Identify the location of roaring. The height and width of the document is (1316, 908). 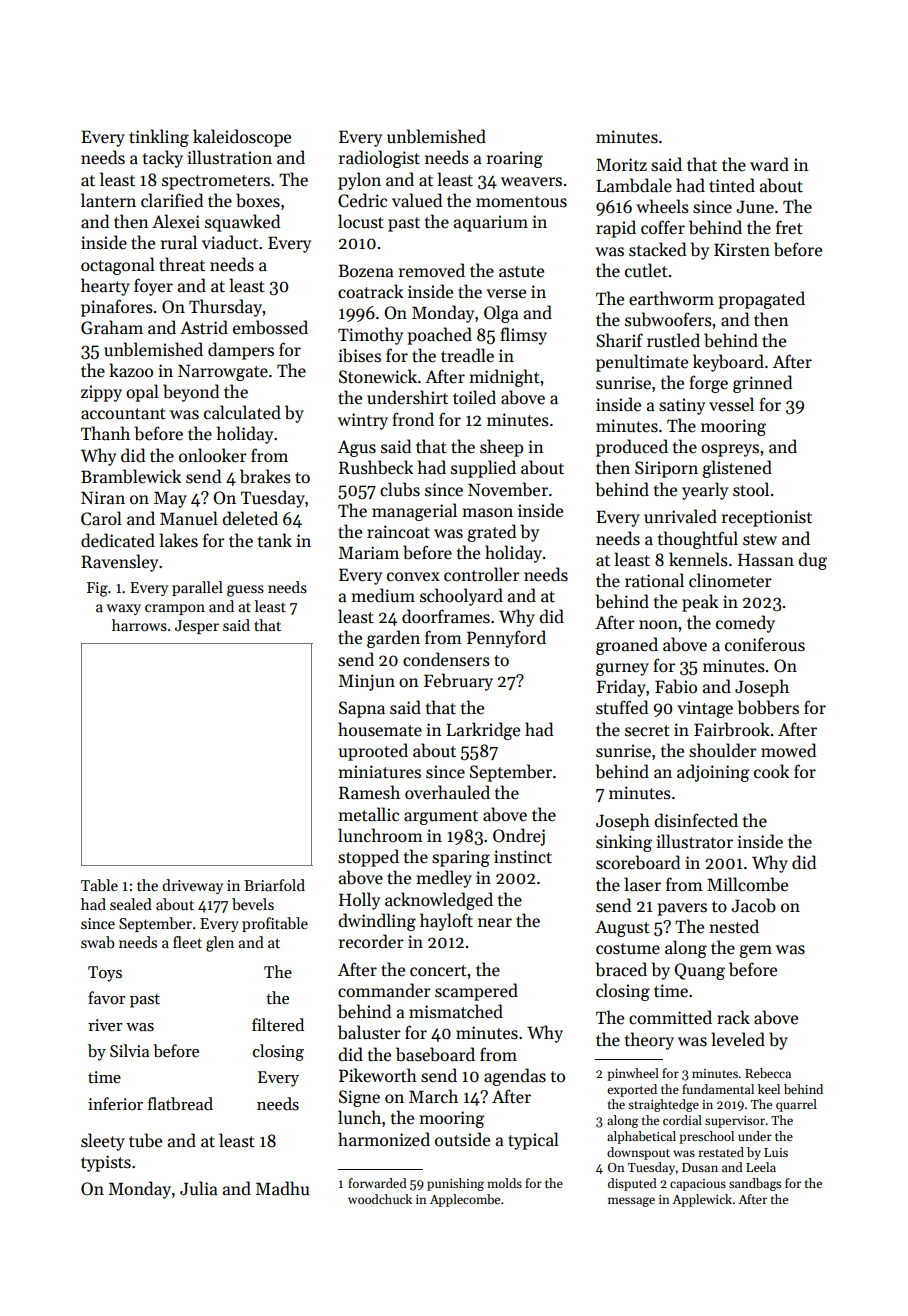
(515, 159).
